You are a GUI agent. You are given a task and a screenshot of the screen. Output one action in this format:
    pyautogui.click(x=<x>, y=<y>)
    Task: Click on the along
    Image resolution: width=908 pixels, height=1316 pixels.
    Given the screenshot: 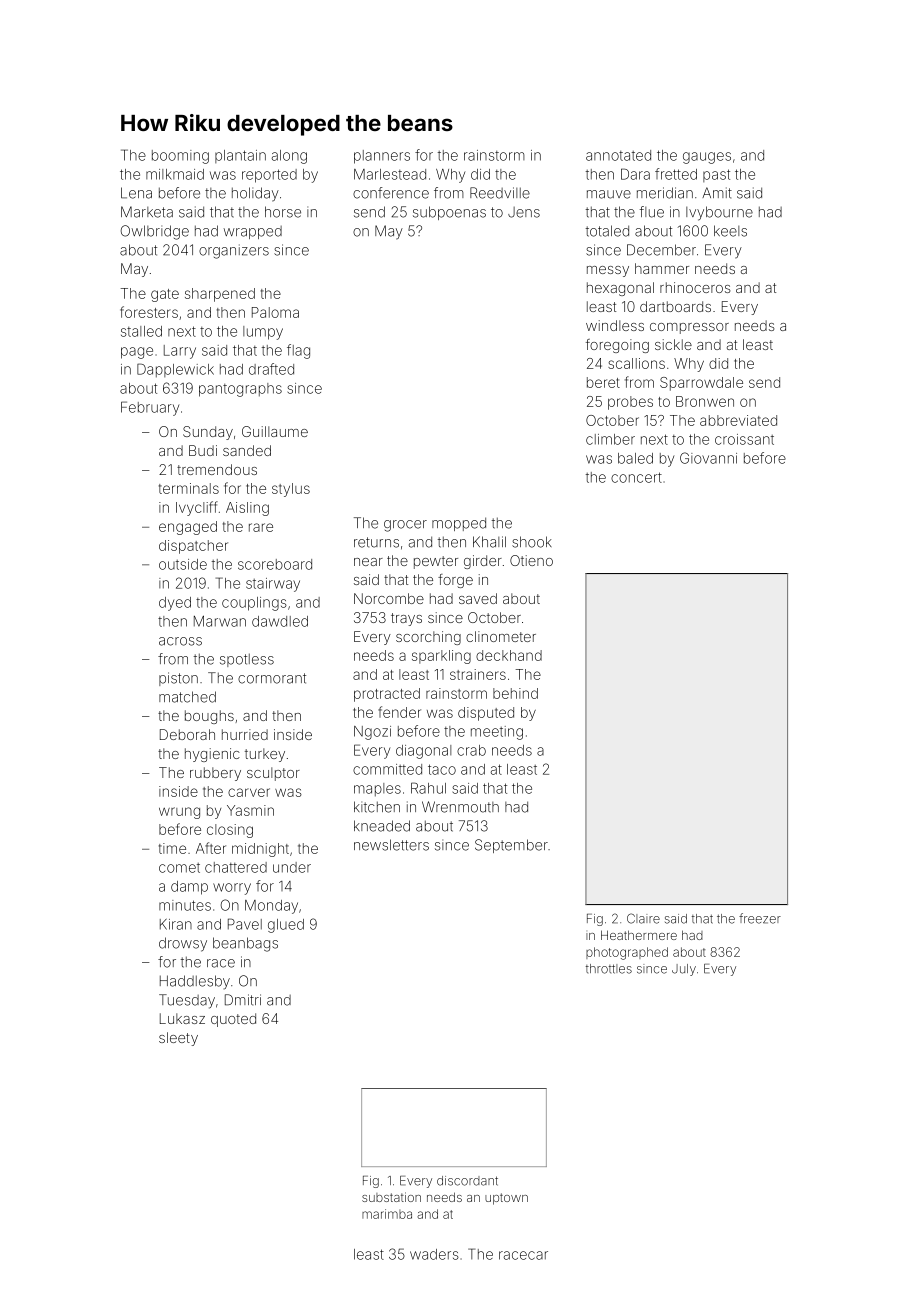 What is the action you would take?
    pyautogui.click(x=289, y=157)
